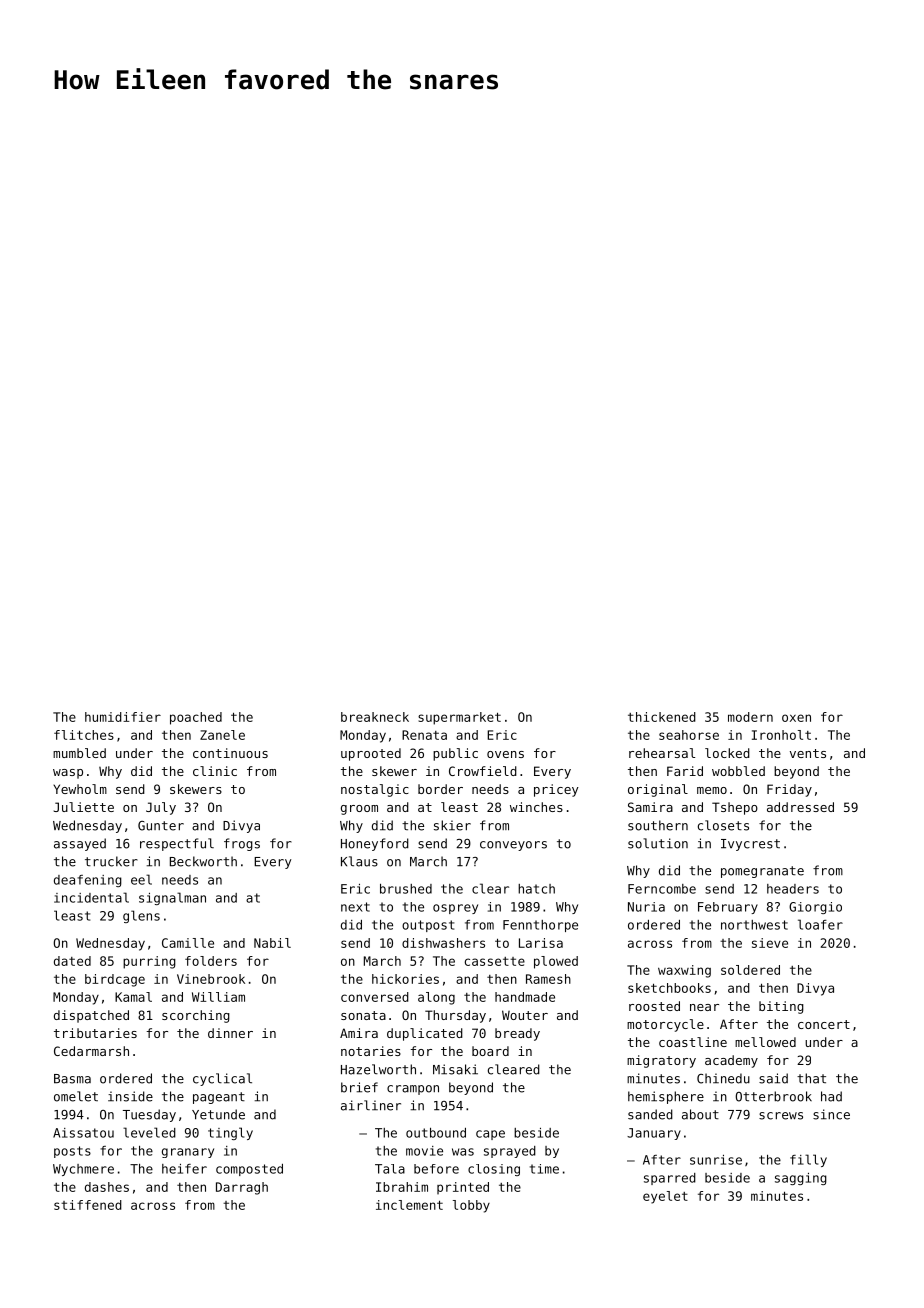 The image size is (924, 1308). I want to click on border, so click(440, 789).
